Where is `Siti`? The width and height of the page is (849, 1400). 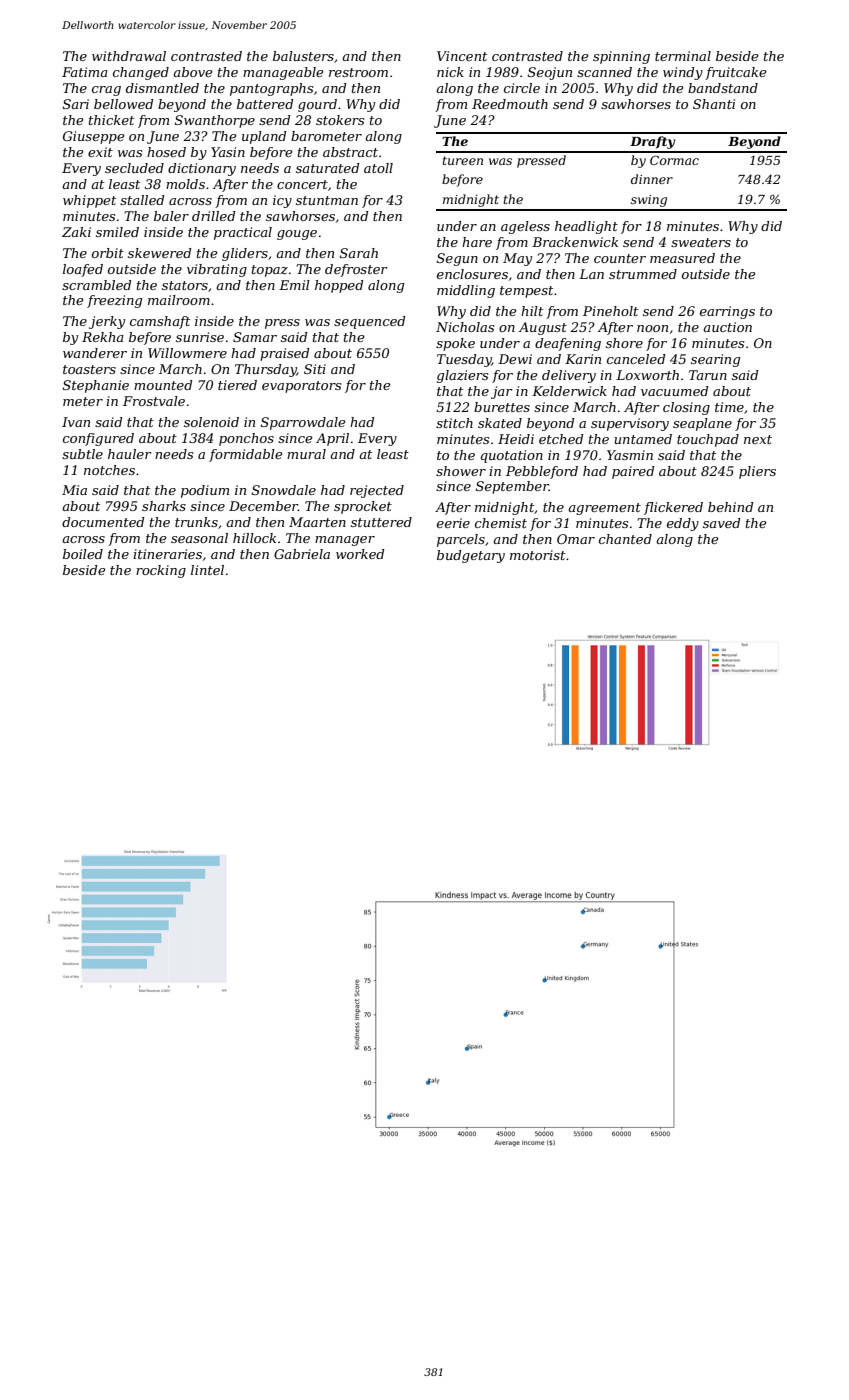 Siti is located at coordinates (315, 369).
